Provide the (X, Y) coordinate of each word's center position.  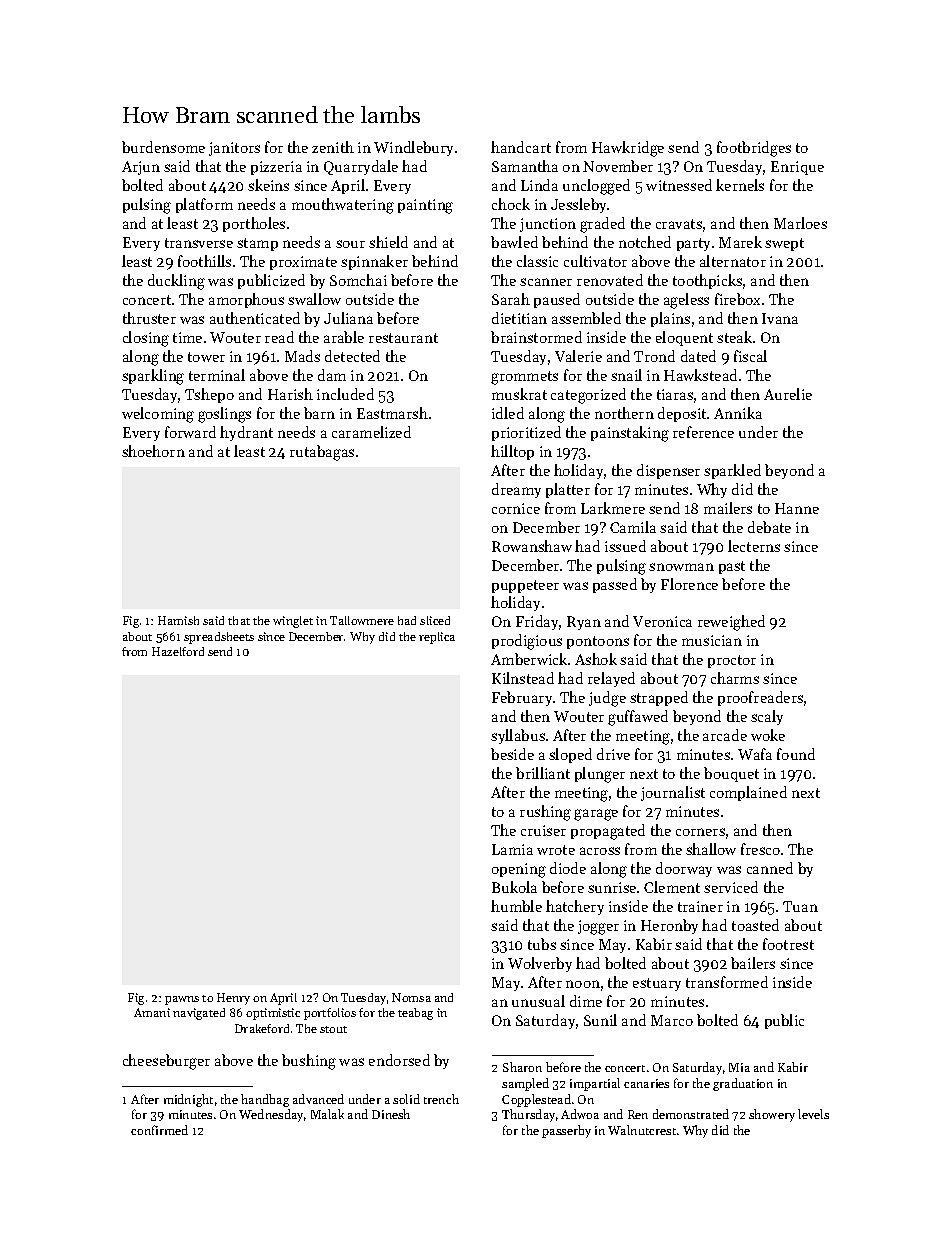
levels (813, 1114)
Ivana (780, 318)
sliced (435, 620)
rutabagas (322, 453)
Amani (152, 1012)
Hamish (178, 620)
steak (734, 337)
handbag (265, 1100)
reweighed (731, 623)
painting (425, 206)
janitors (234, 149)
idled (508, 413)
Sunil (600, 1020)
